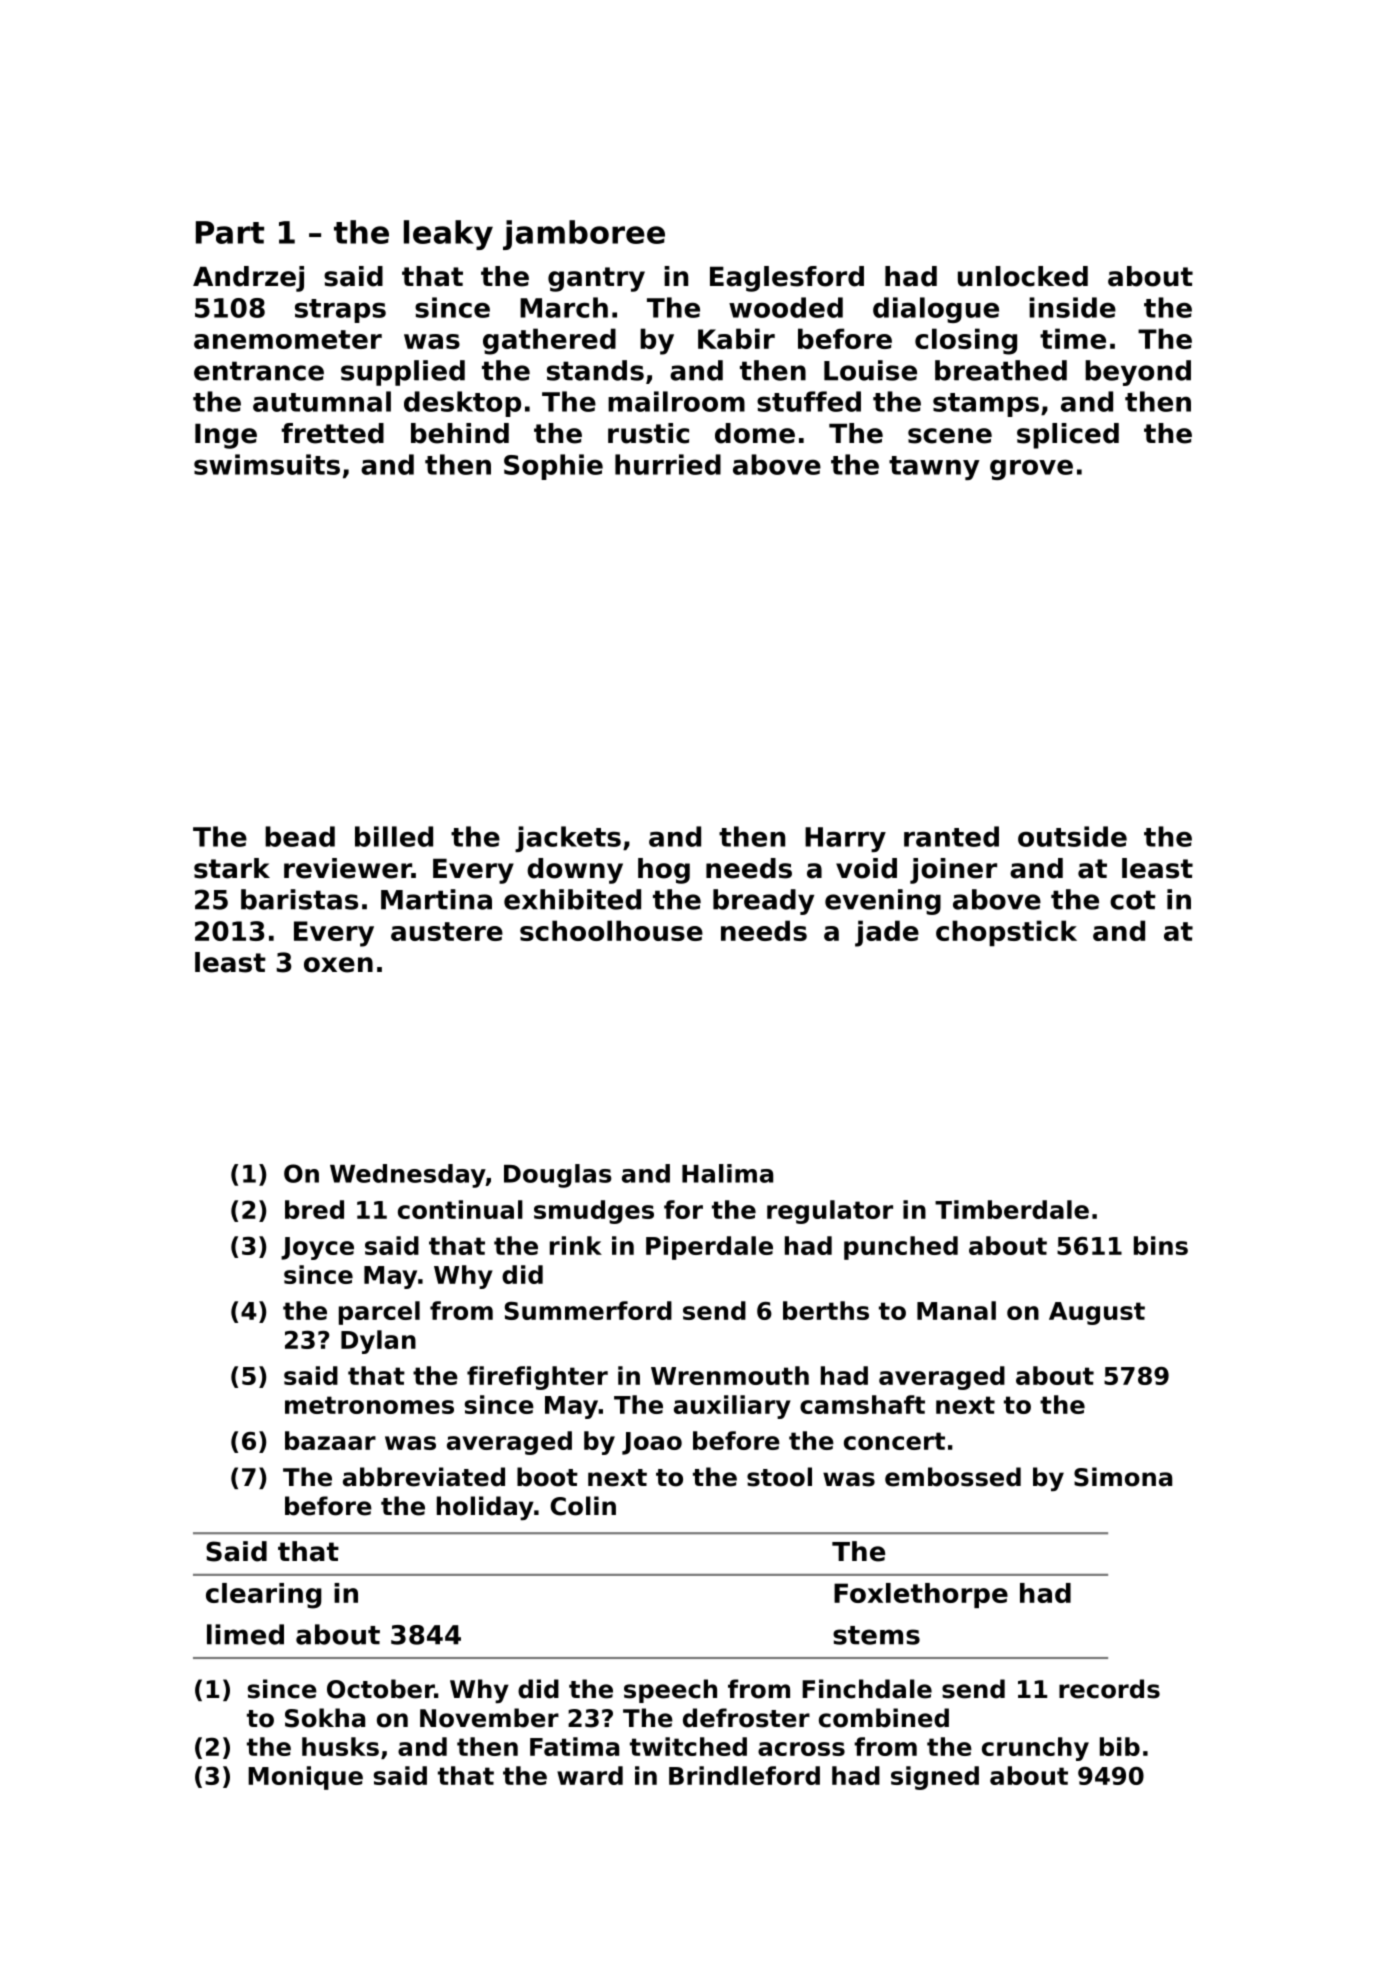 This screenshot has height=1969, width=1386. Describe the element at coordinates (299, 899) in the screenshot. I see `baristas` at that location.
